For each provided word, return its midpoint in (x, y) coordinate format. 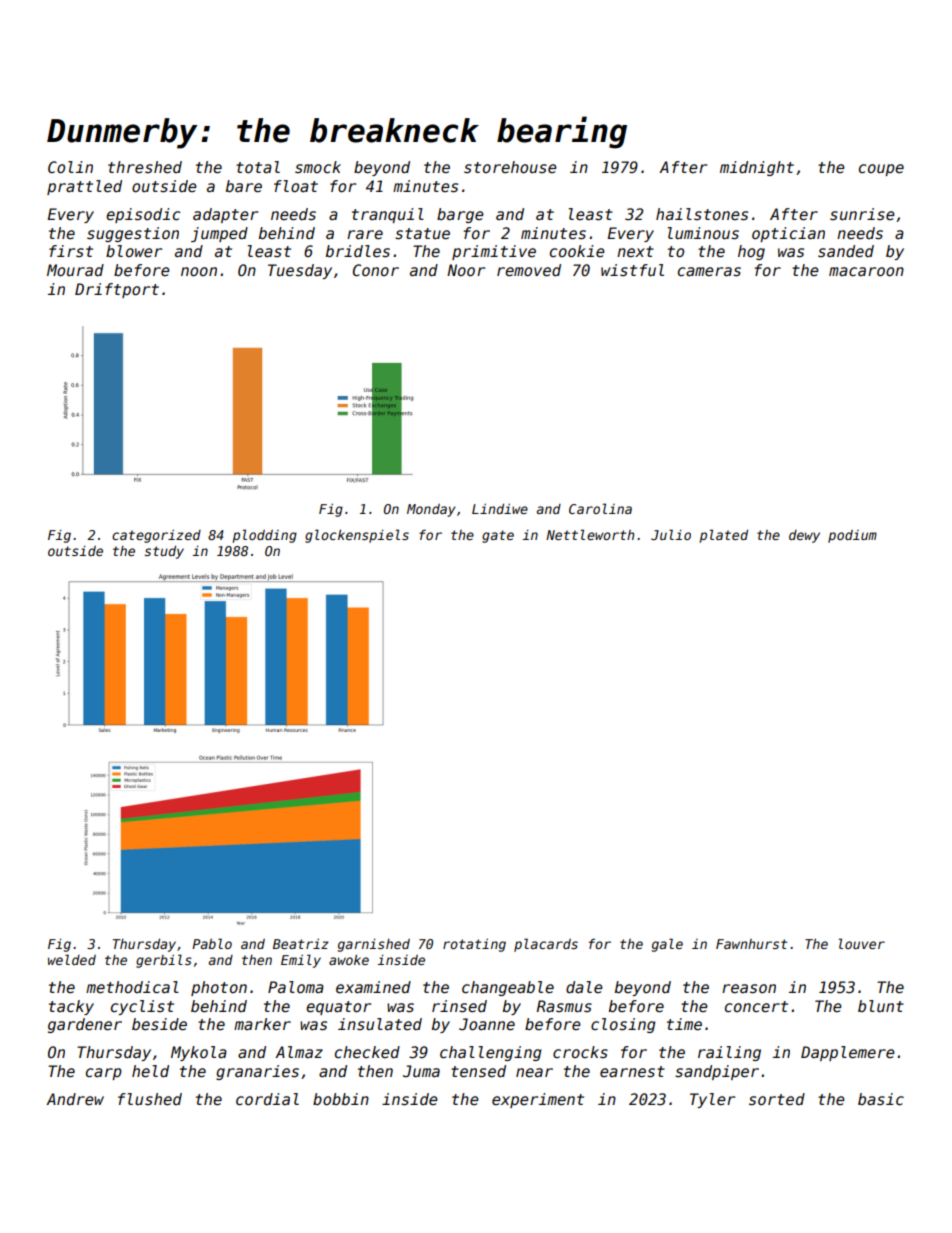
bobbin (341, 1099)
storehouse (510, 167)
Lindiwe (500, 509)
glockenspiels (357, 536)
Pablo (212, 943)
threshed (145, 167)
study (164, 552)
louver (862, 943)
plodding (265, 536)
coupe (881, 170)
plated (724, 536)
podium (852, 536)
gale (667, 945)
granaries (257, 1072)
